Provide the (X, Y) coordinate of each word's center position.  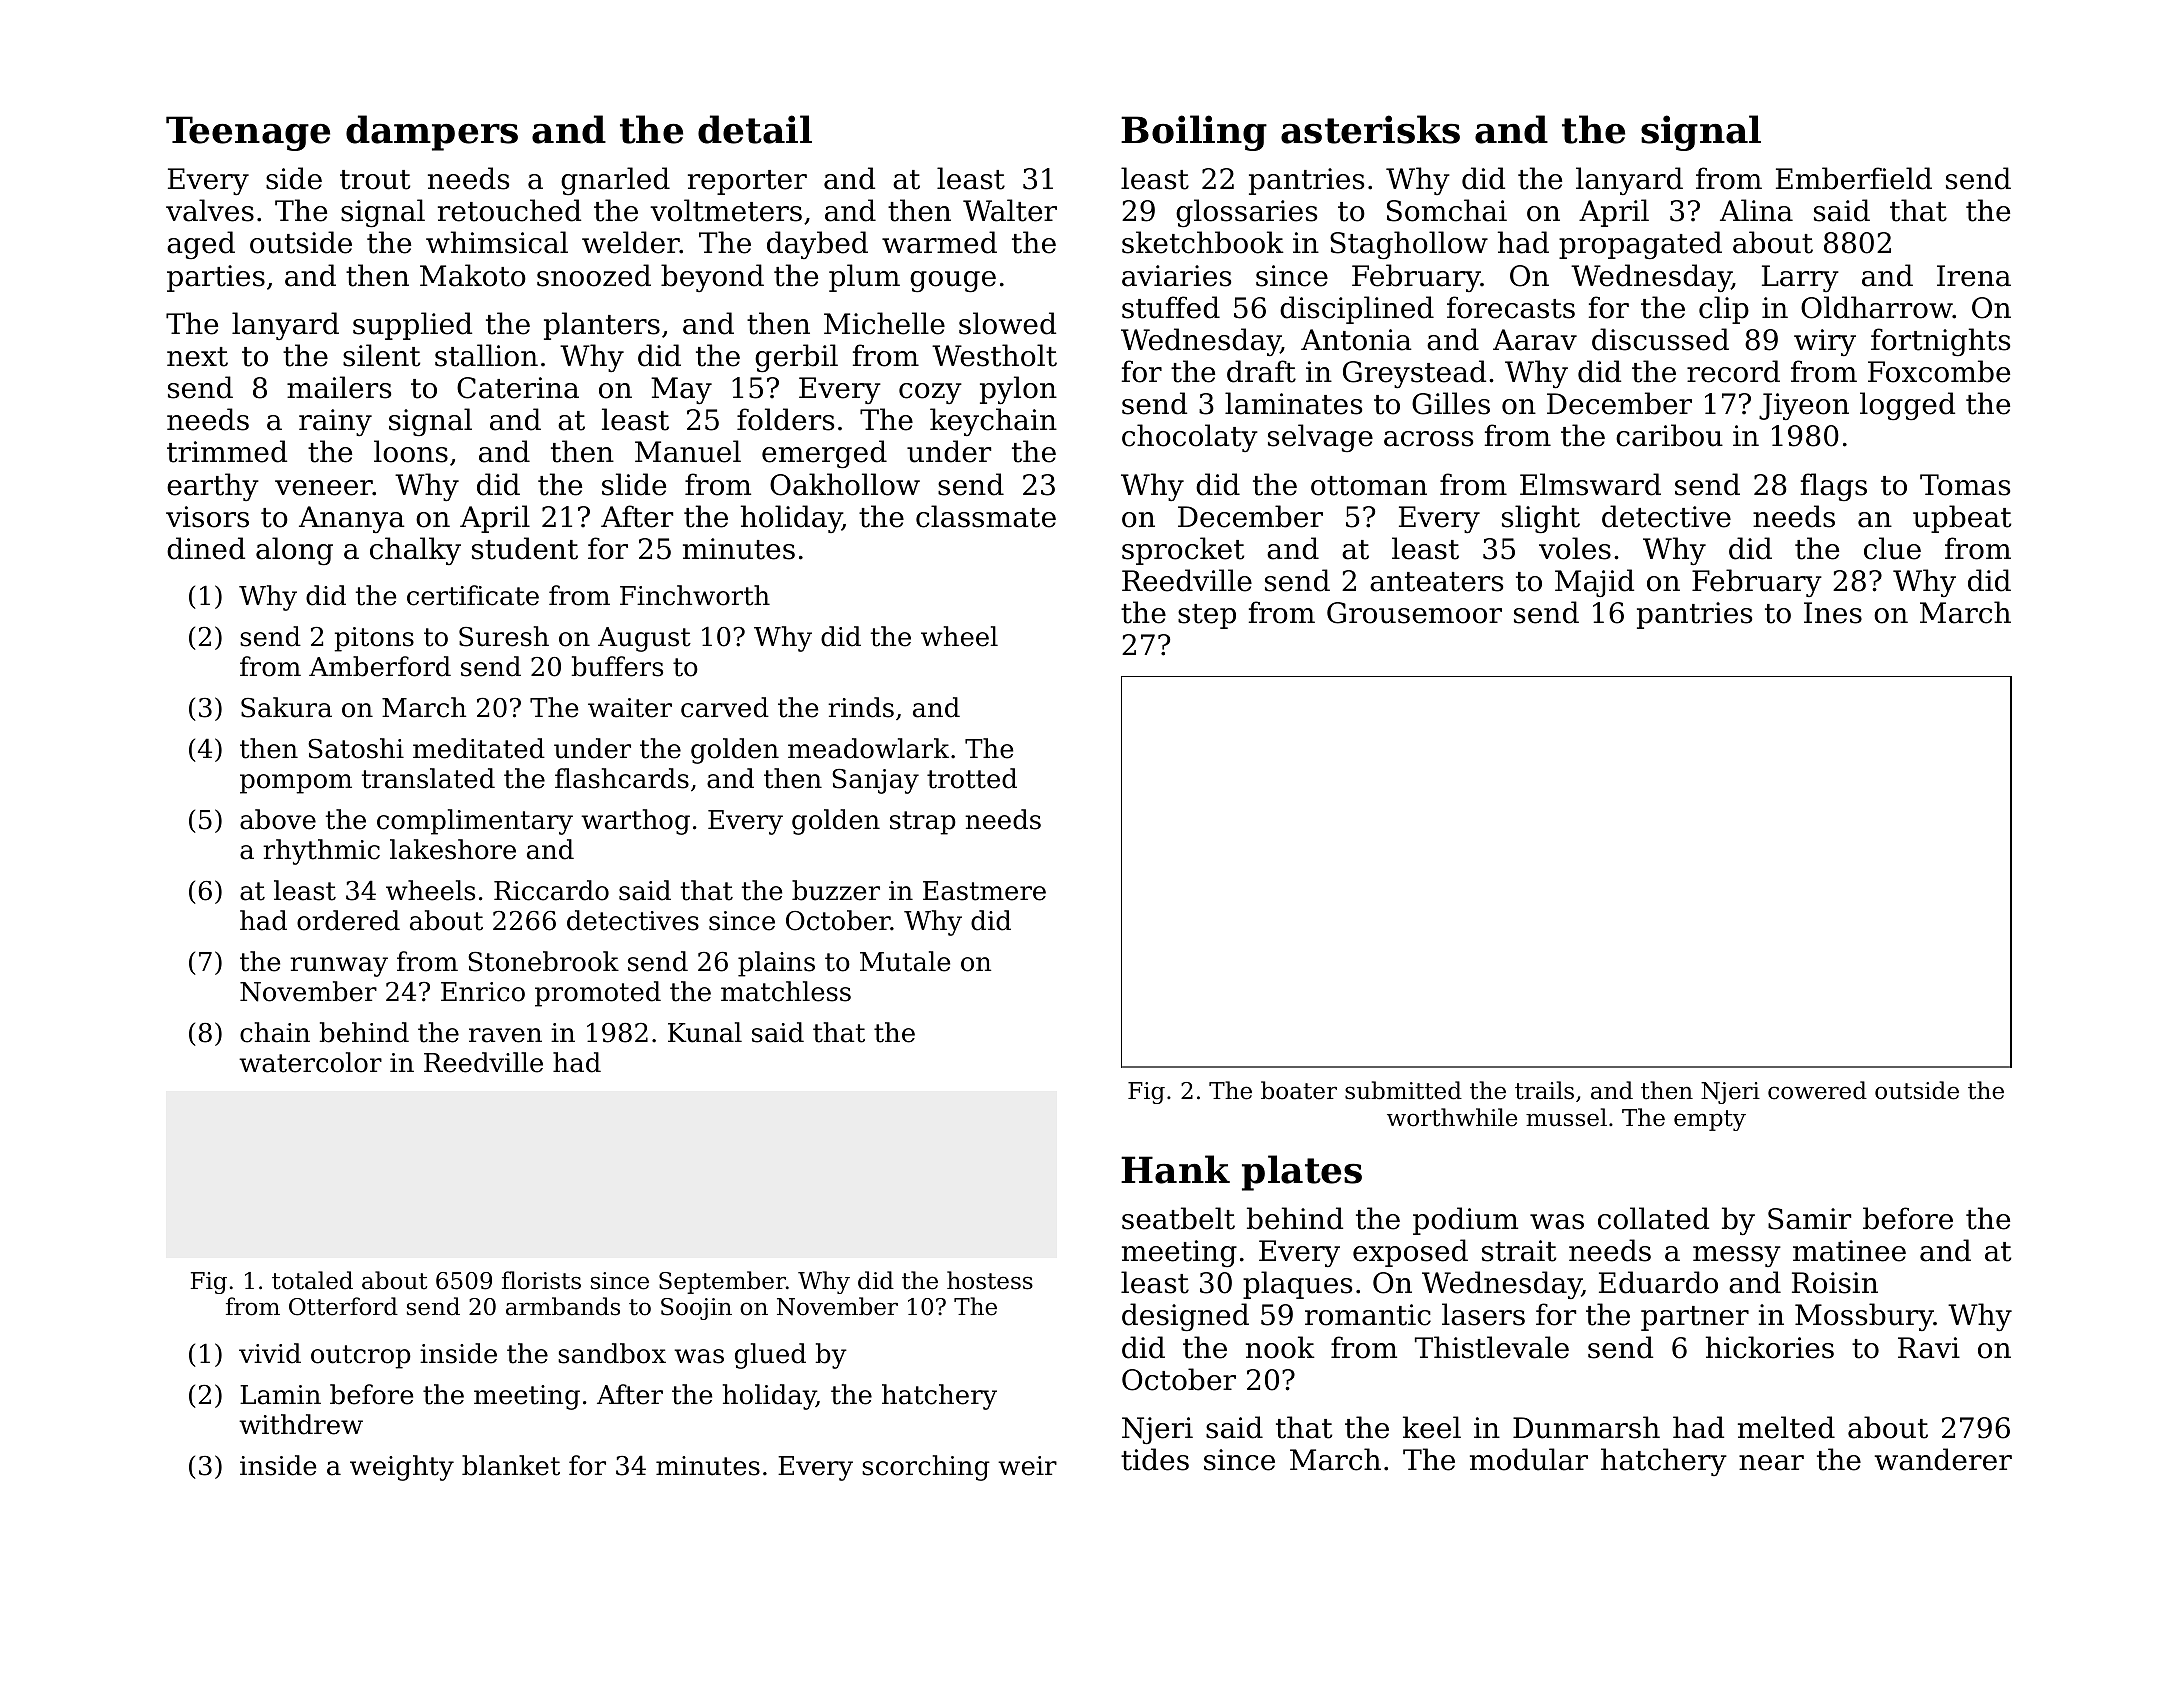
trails (1544, 1090)
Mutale (905, 961)
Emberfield (1854, 178)
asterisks (1370, 129)
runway (339, 967)
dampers (432, 133)
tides (1155, 1459)
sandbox (612, 1353)
